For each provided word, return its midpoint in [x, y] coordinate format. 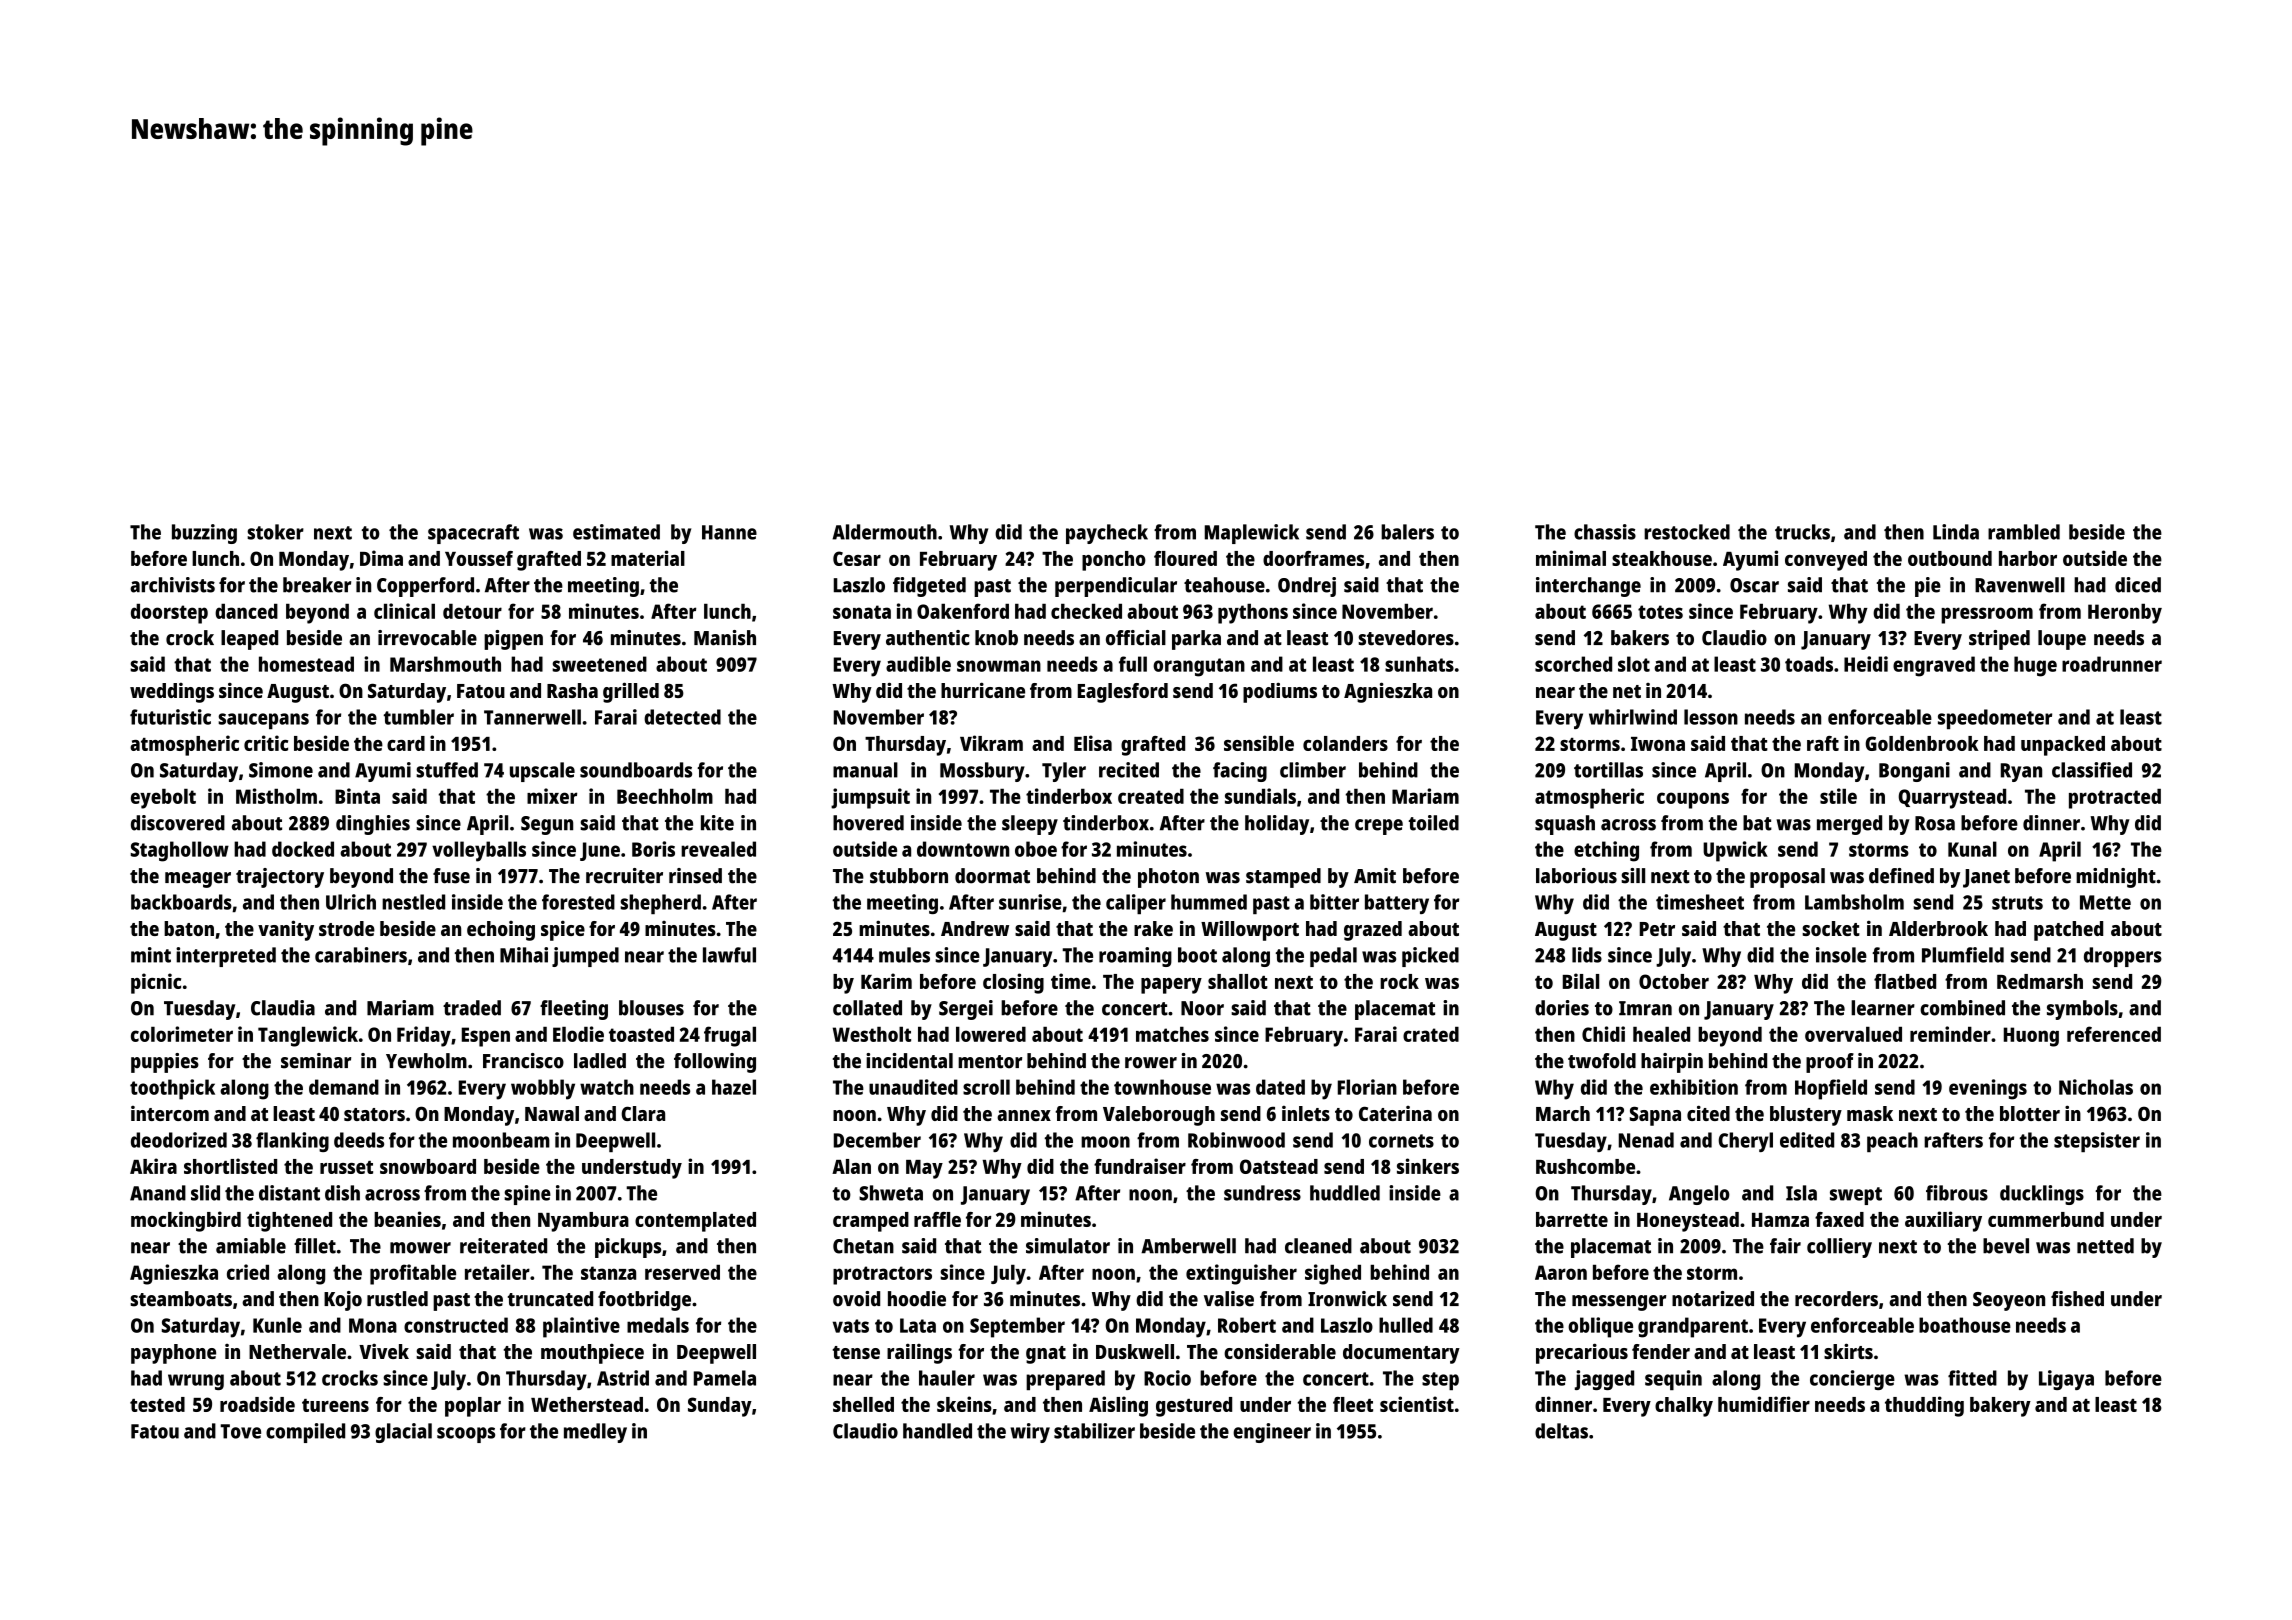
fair [1785, 1246]
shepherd [660, 904]
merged [1849, 825]
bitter [1334, 902]
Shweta [891, 1193]
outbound [1950, 558]
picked [1430, 957]
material [648, 558]
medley [595, 1433]
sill [1633, 876]
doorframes [1313, 558]
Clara [643, 1113]
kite [717, 823]
